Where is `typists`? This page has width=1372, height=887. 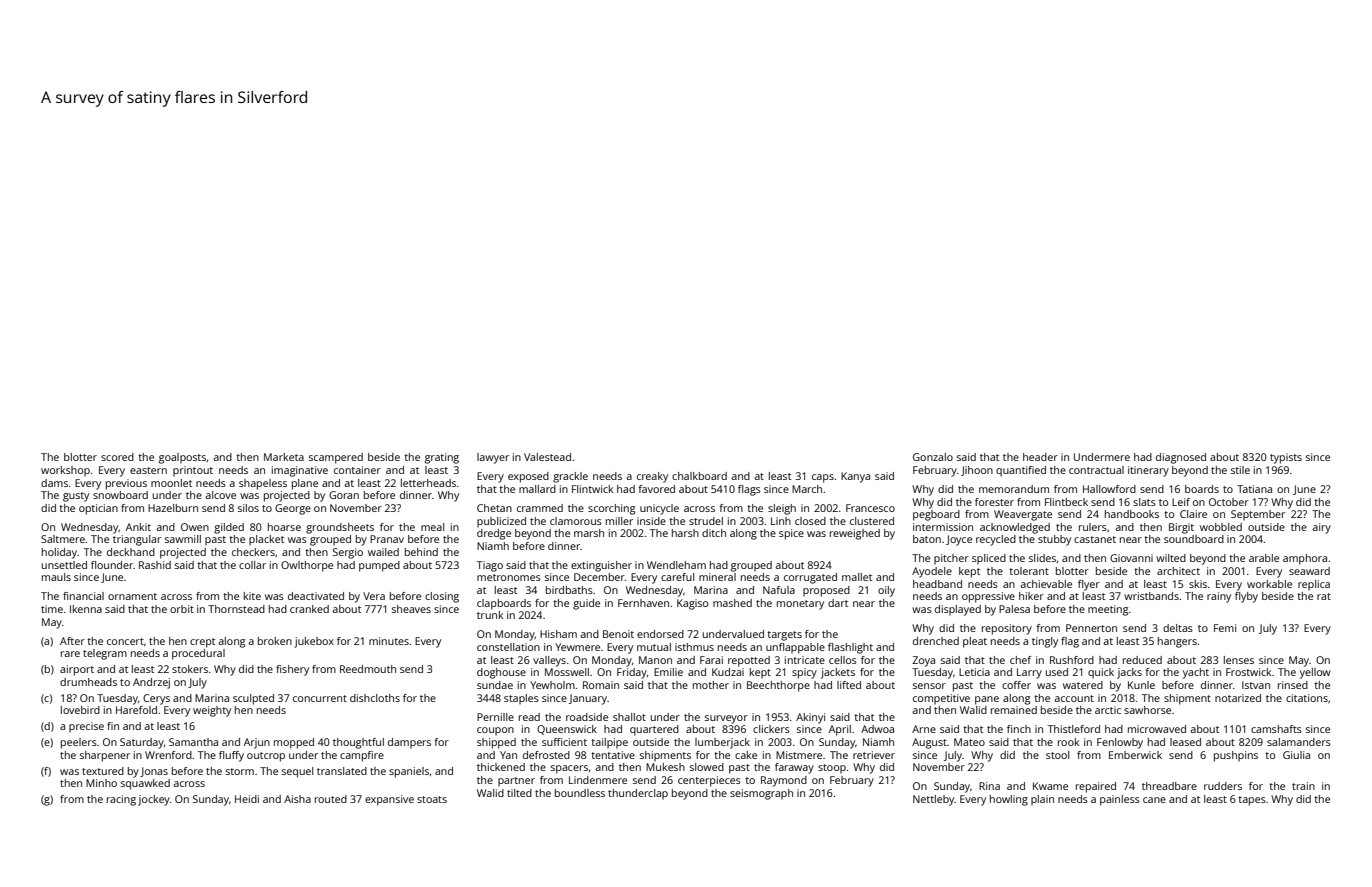 typists is located at coordinates (1286, 458).
